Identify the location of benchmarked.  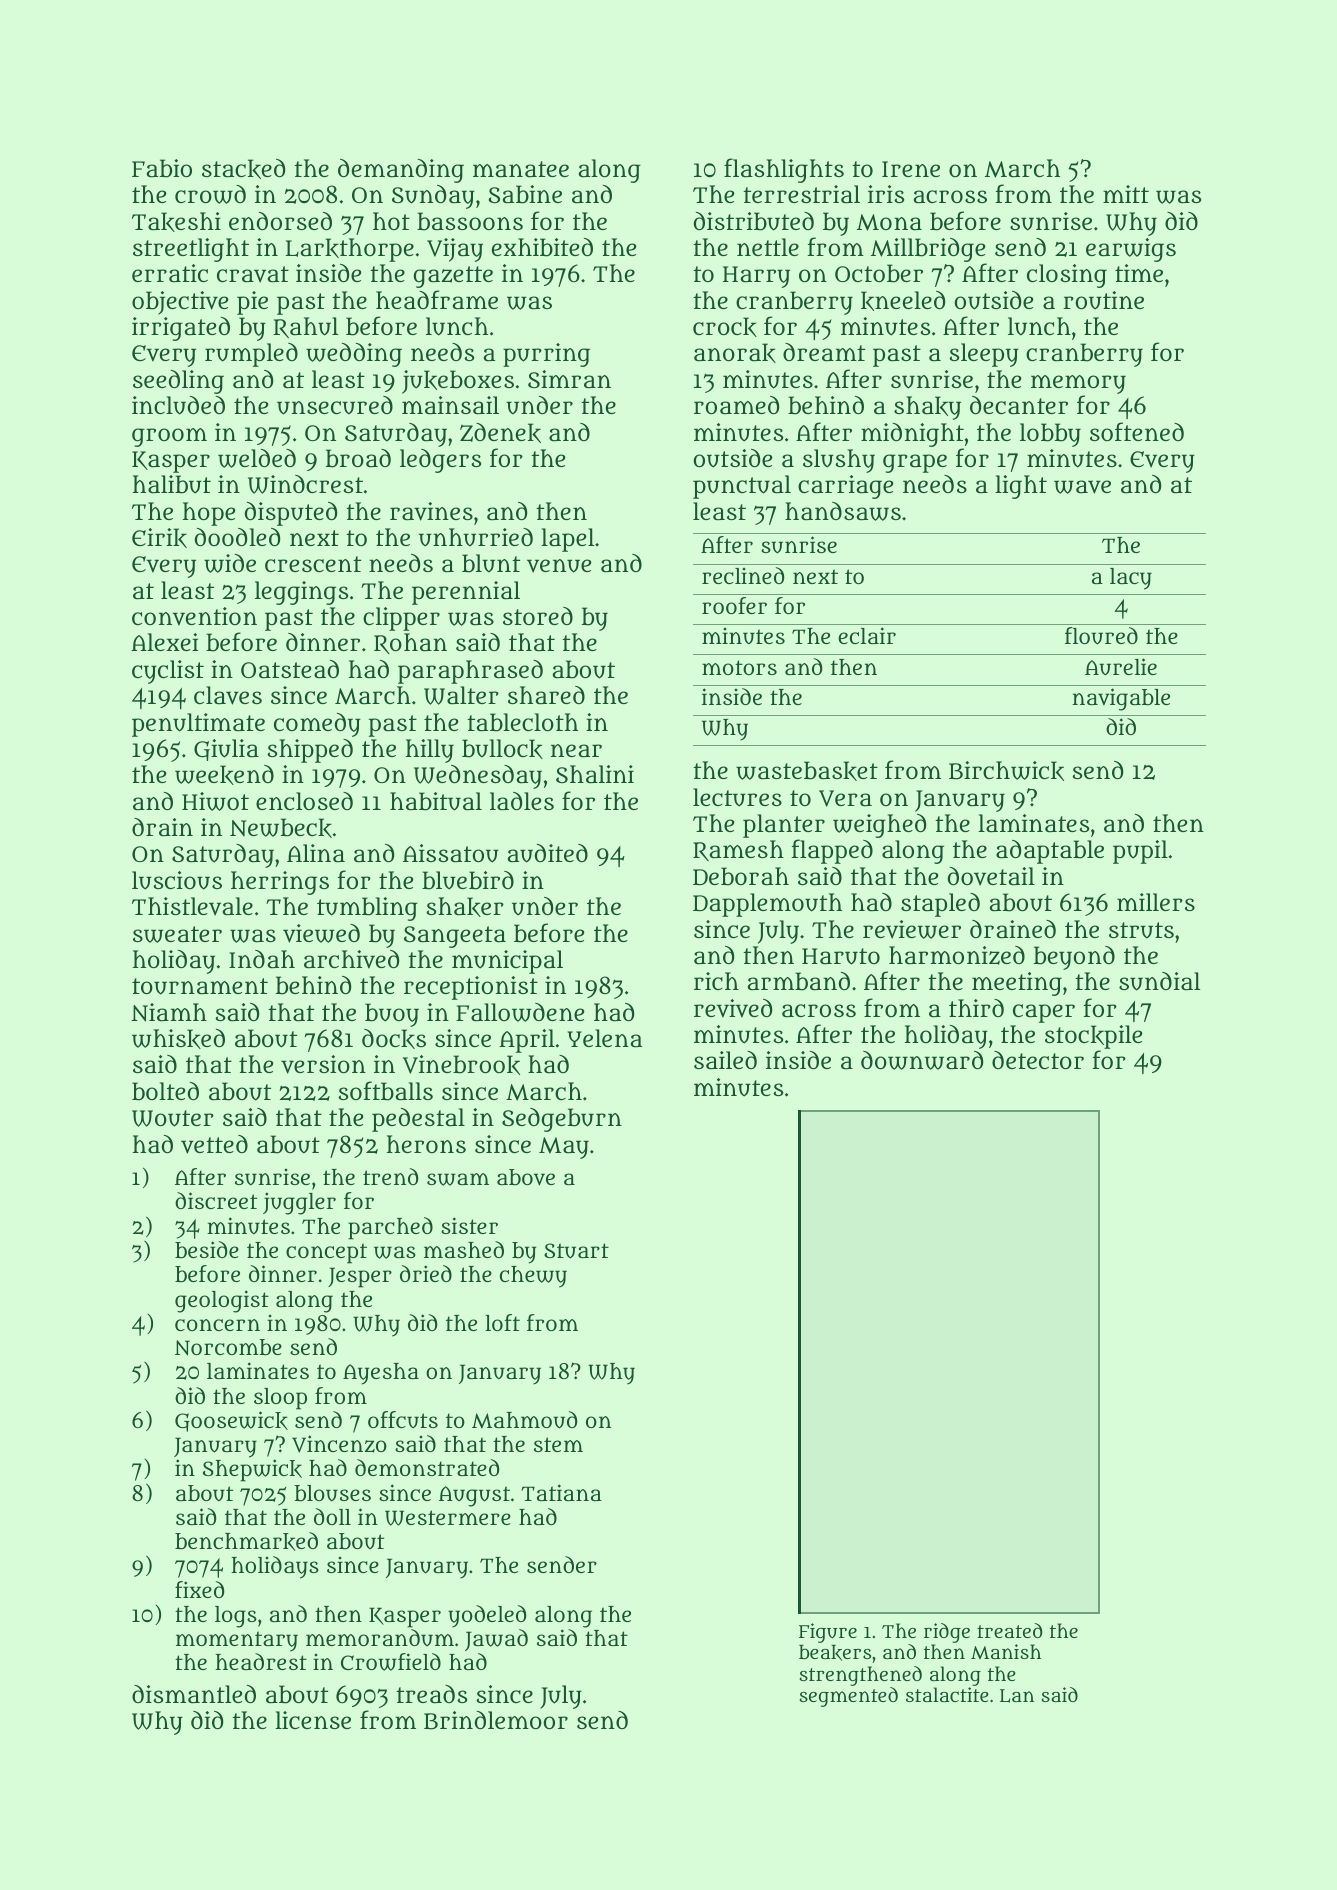
(246, 1541).
